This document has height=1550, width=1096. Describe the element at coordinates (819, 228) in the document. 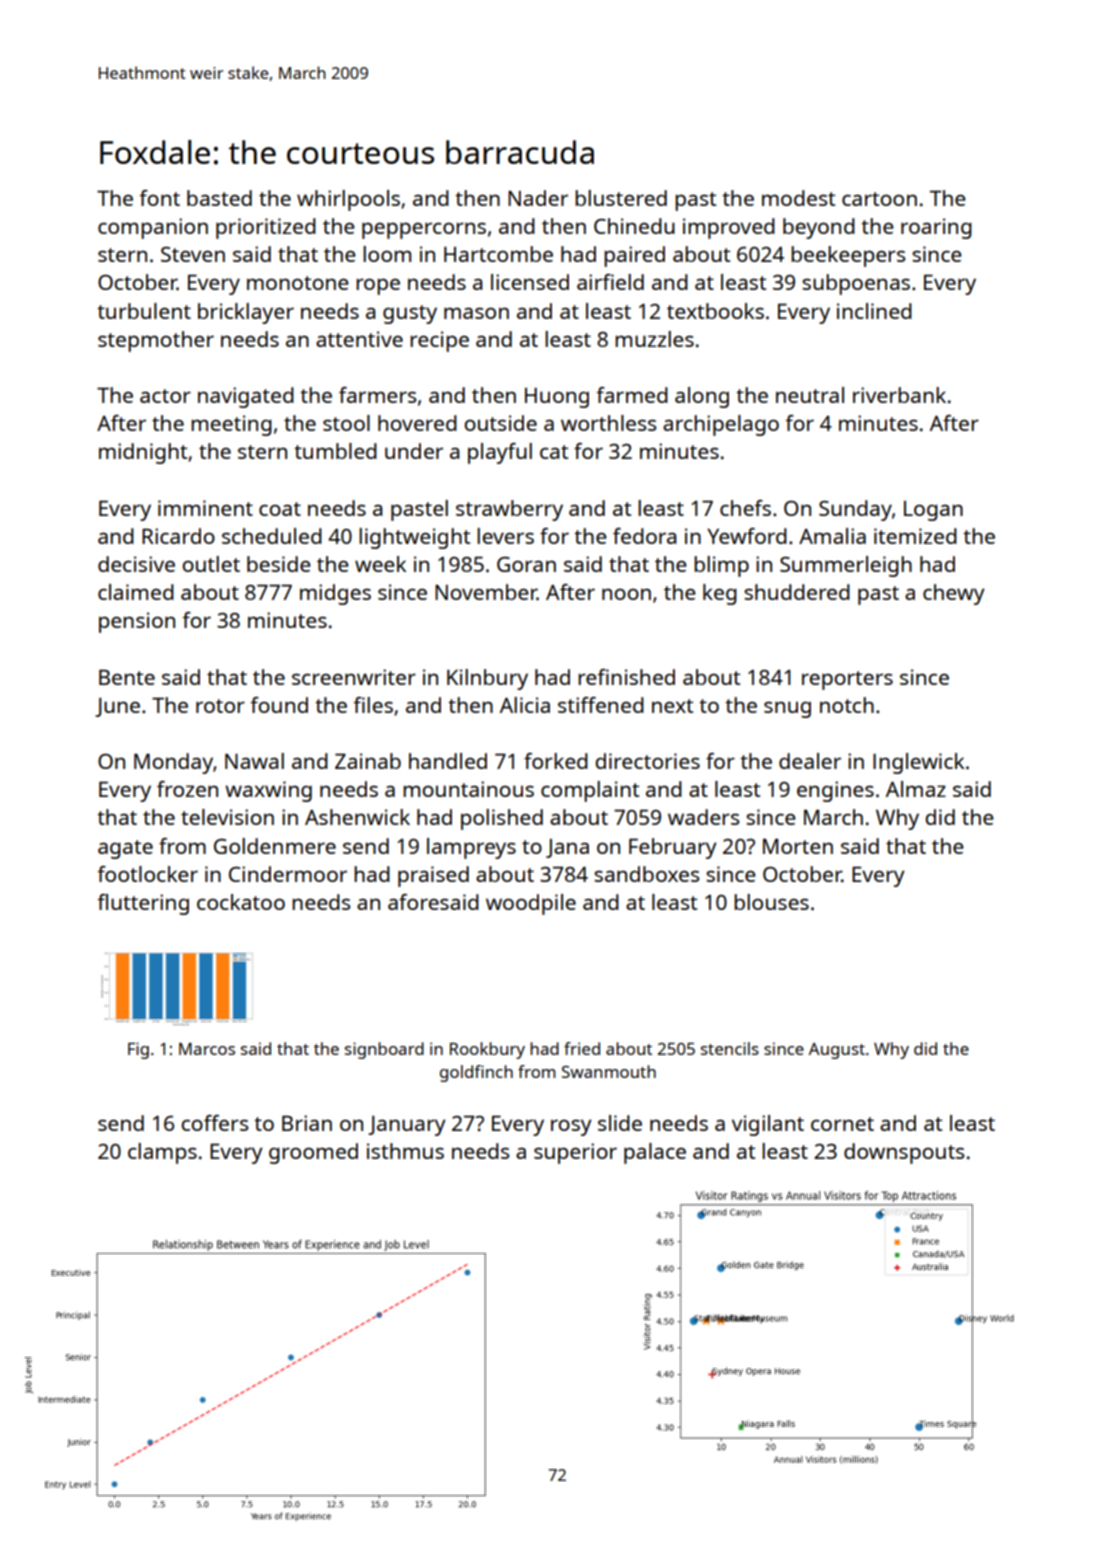

I see `beyond` at that location.
